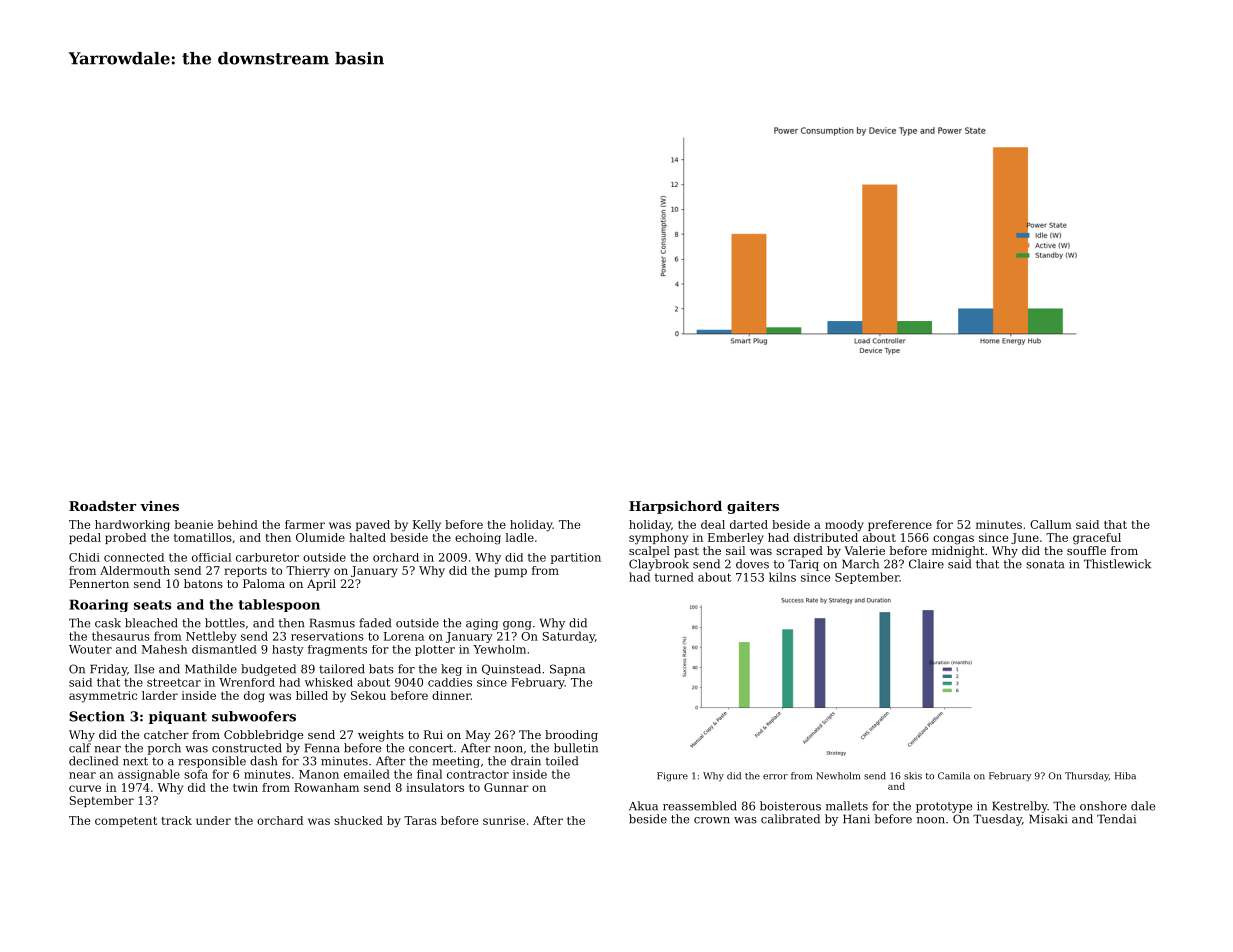  What do you see at coordinates (159, 506) in the page?
I see `vines` at bounding box center [159, 506].
